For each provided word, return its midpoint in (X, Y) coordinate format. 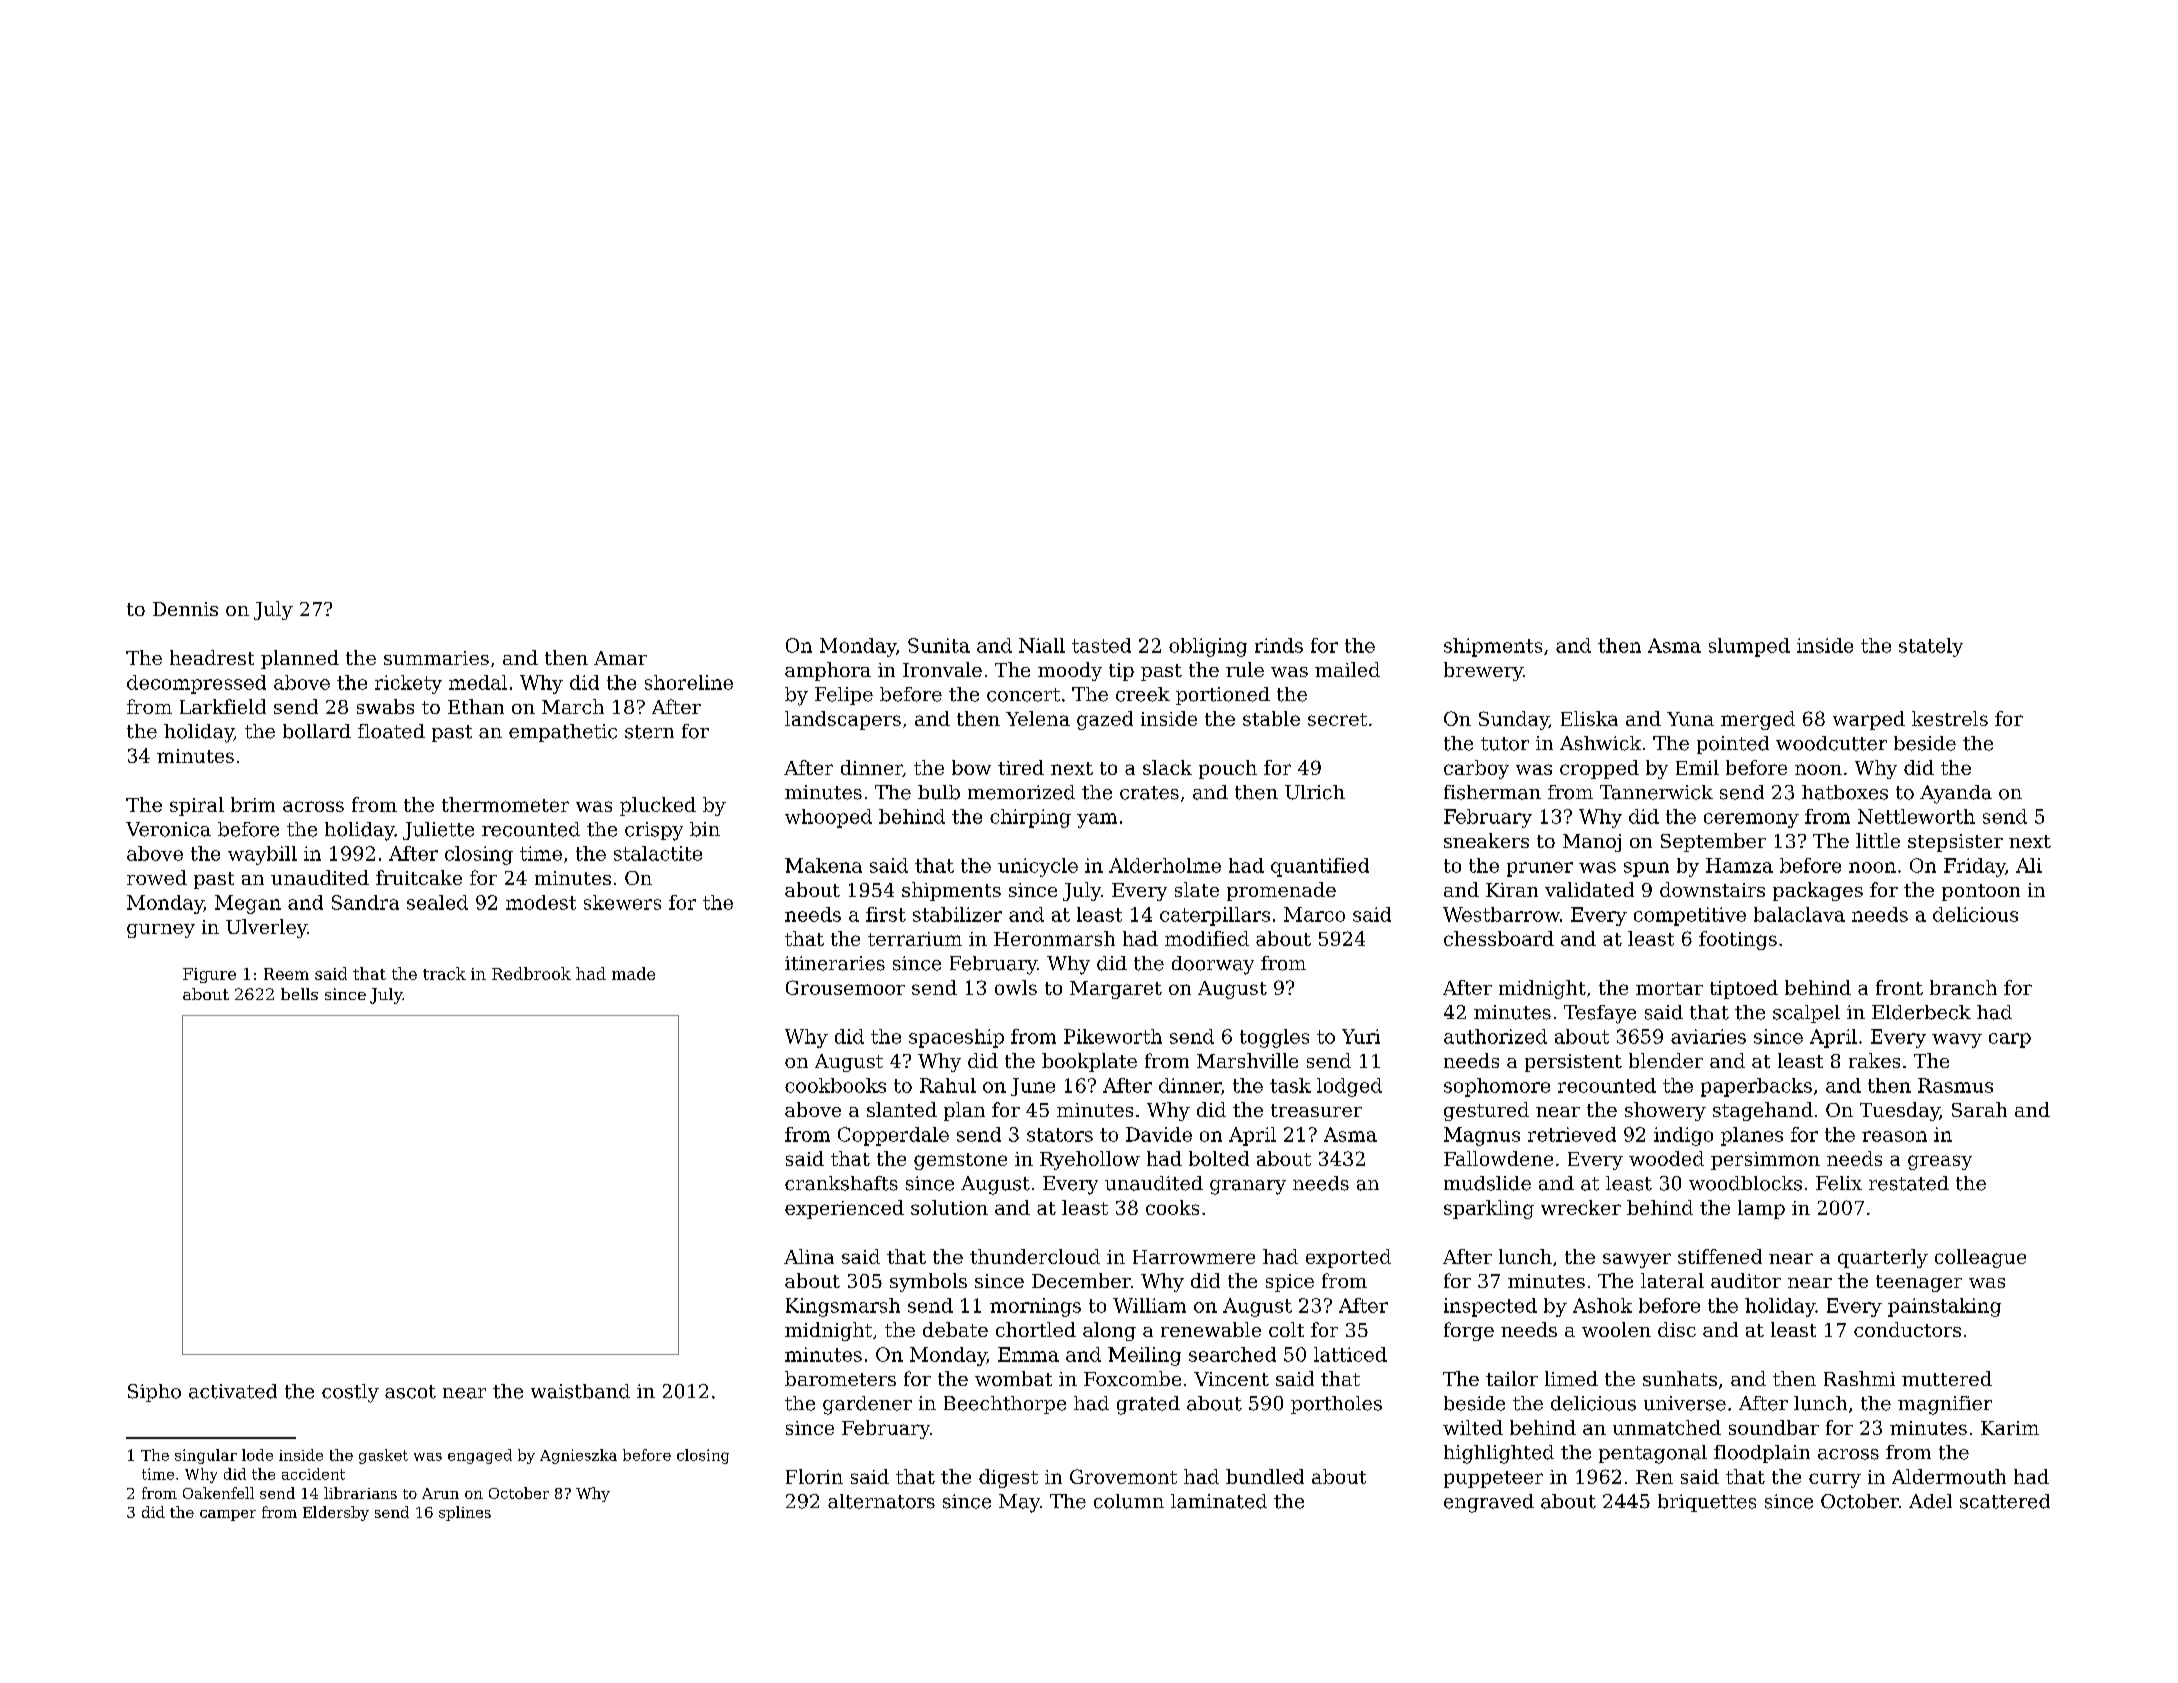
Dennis (185, 609)
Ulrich (1315, 792)
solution (949, 1207)
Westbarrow (1501, 914)
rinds (1279, 645)
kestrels (1950, 718)
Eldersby (336, 1513)
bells (299, 994)
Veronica (168, 829)
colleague (1980, 1258)
